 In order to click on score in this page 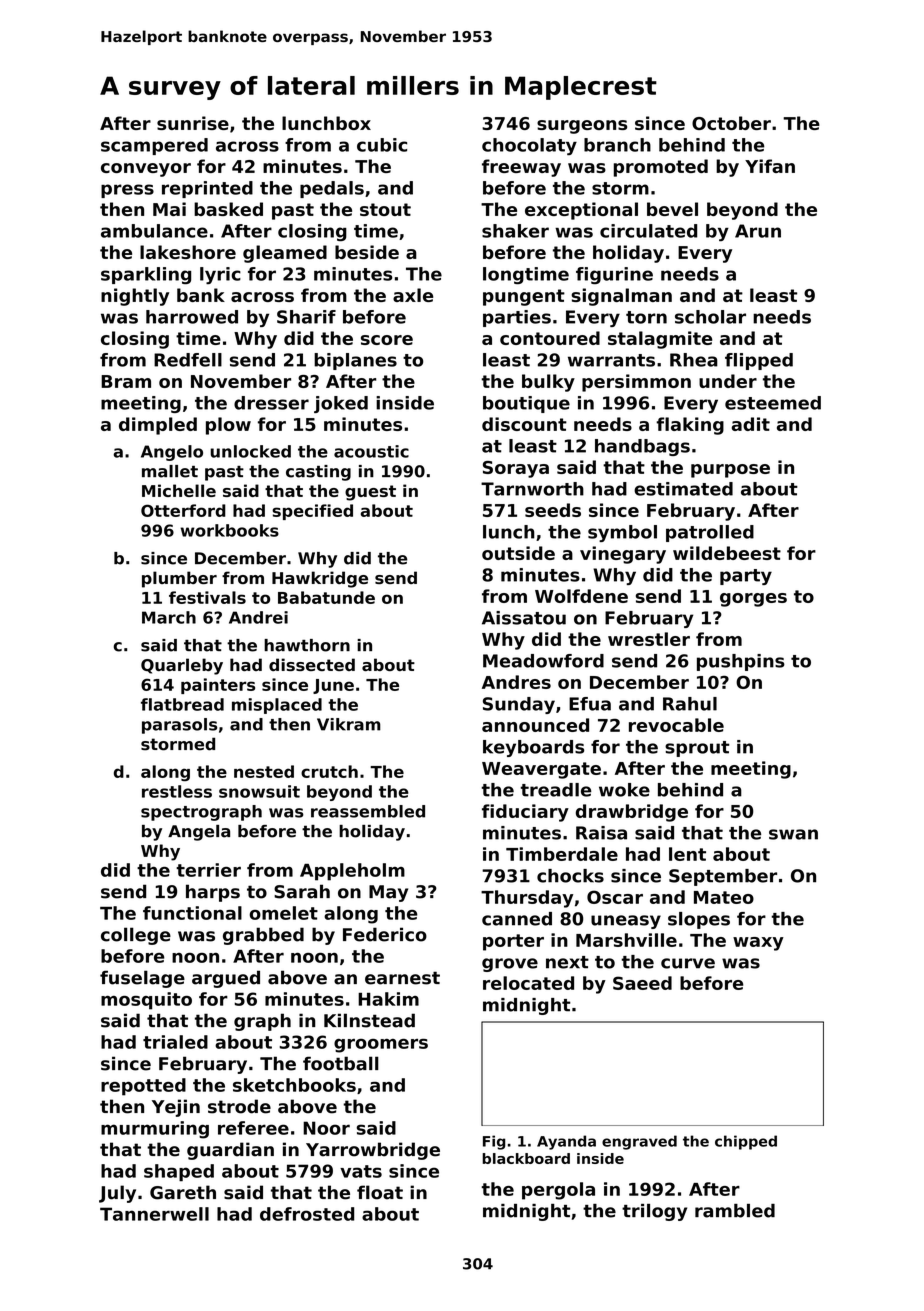, I will do `click(387, 340)`.
